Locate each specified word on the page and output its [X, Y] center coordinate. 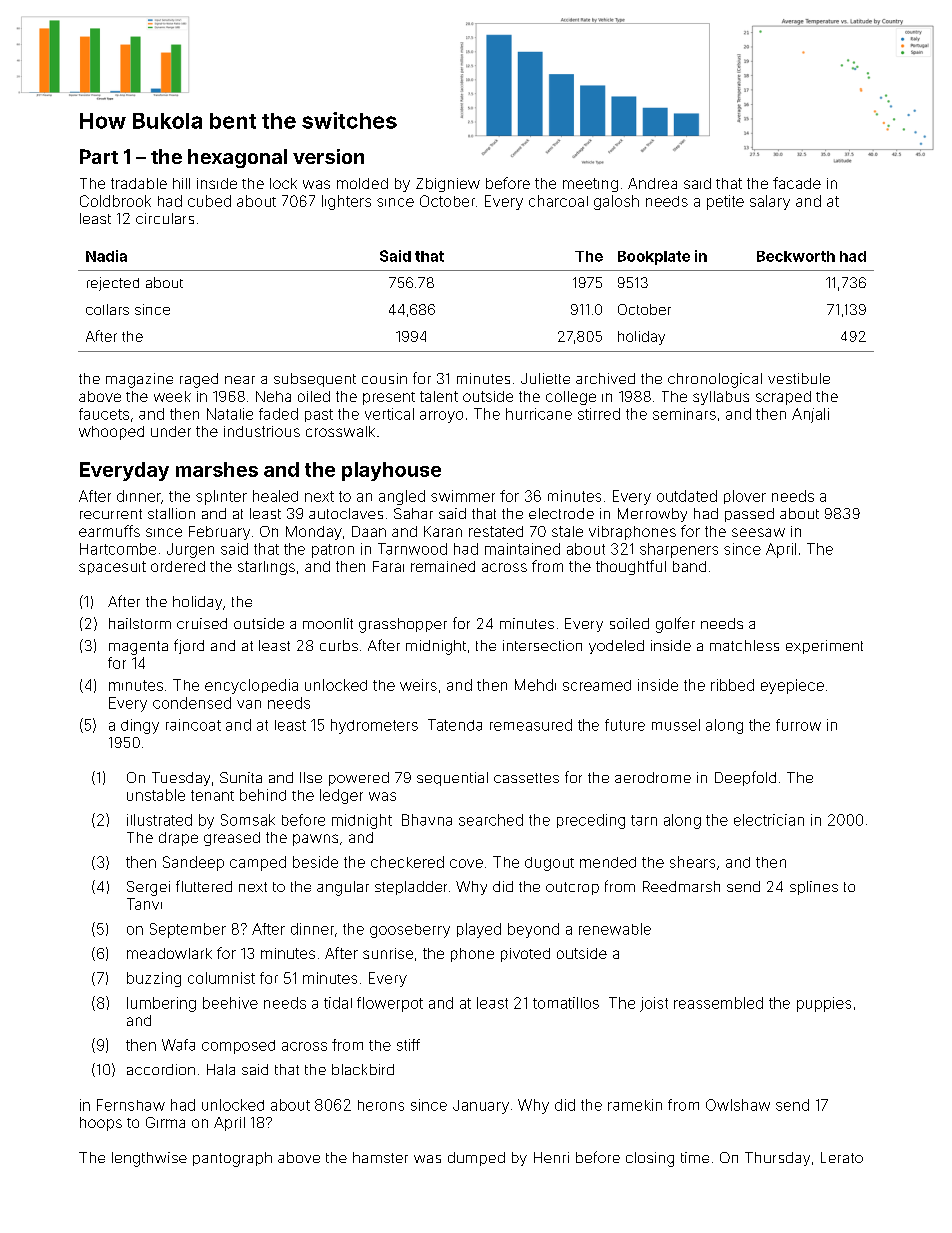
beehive [230, 1003]
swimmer [463, 496]
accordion [161, 1069]
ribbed [732, 685]
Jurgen [190, 550]
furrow [798, 725]
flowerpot [390, 1004]
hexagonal [237, 158]
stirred [599, 414]
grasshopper [403, 625]
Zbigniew [448, 185]
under [171, 431]
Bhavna [427, 820]
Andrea [652, 183]
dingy [140, 726]
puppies [824, 1004]
